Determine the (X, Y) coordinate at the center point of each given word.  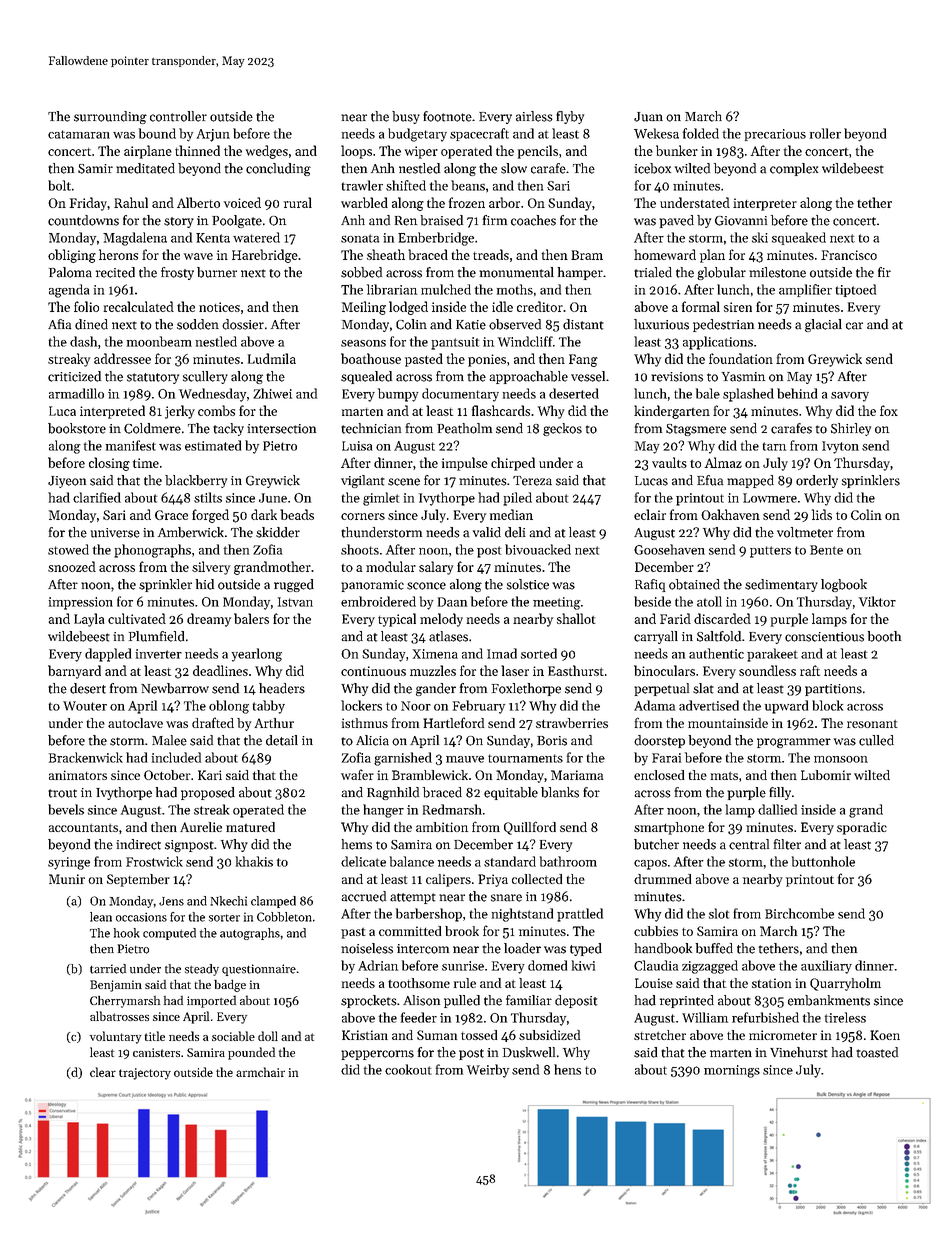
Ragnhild (393, 793)
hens (567, 1069)
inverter (159, 654)
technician (371, 428)
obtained (694, 584)
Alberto (198, 202)
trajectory (145, 1074)
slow (514, 168)
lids (822, 514)
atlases (448, 636)
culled (876, 740)
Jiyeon (67, 482)
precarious (775, 135)
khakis (254, 861)
